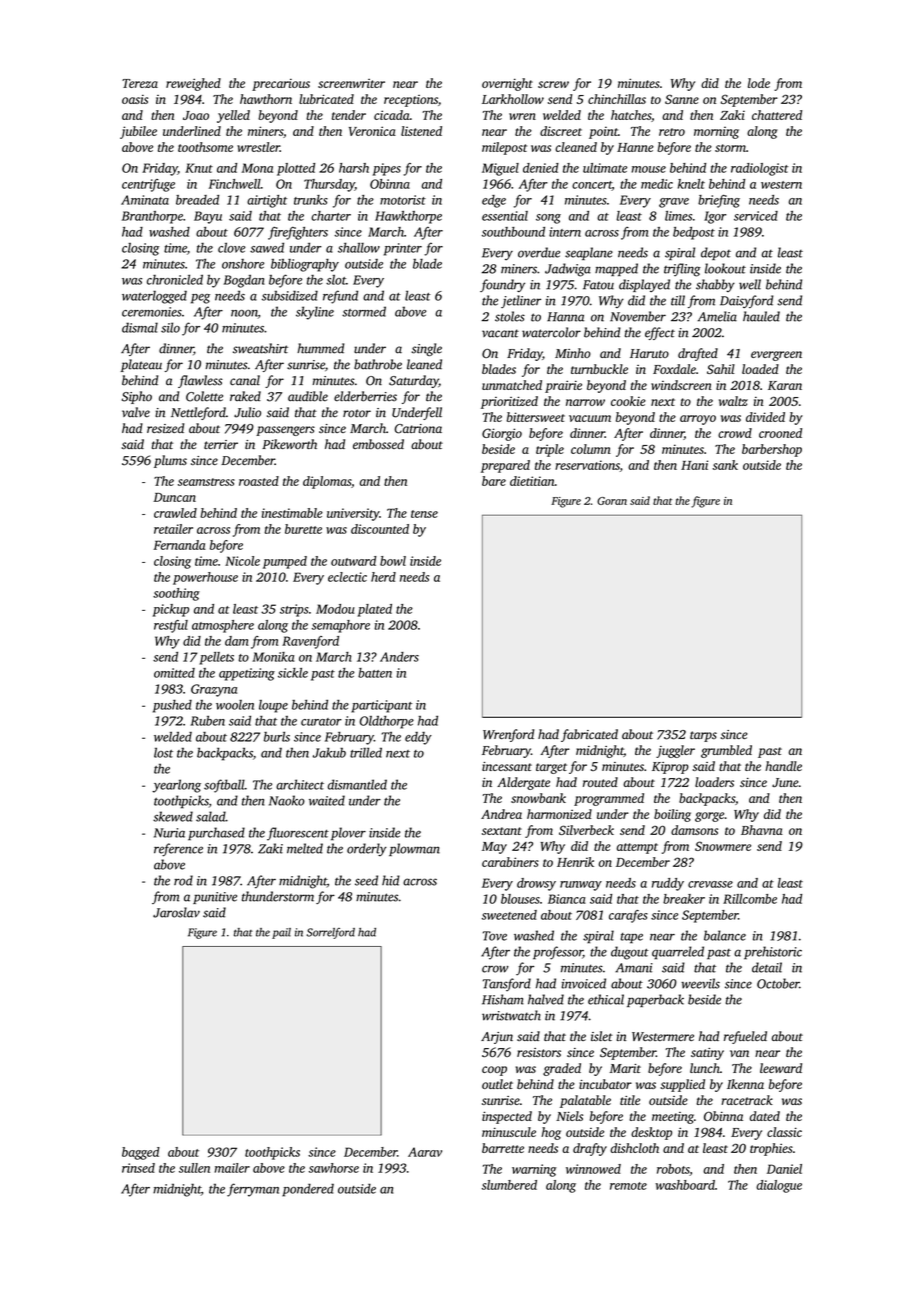 The width and height of the screenshot is (924, 1308). I want to click on dialogue, so click(779, 1186).
